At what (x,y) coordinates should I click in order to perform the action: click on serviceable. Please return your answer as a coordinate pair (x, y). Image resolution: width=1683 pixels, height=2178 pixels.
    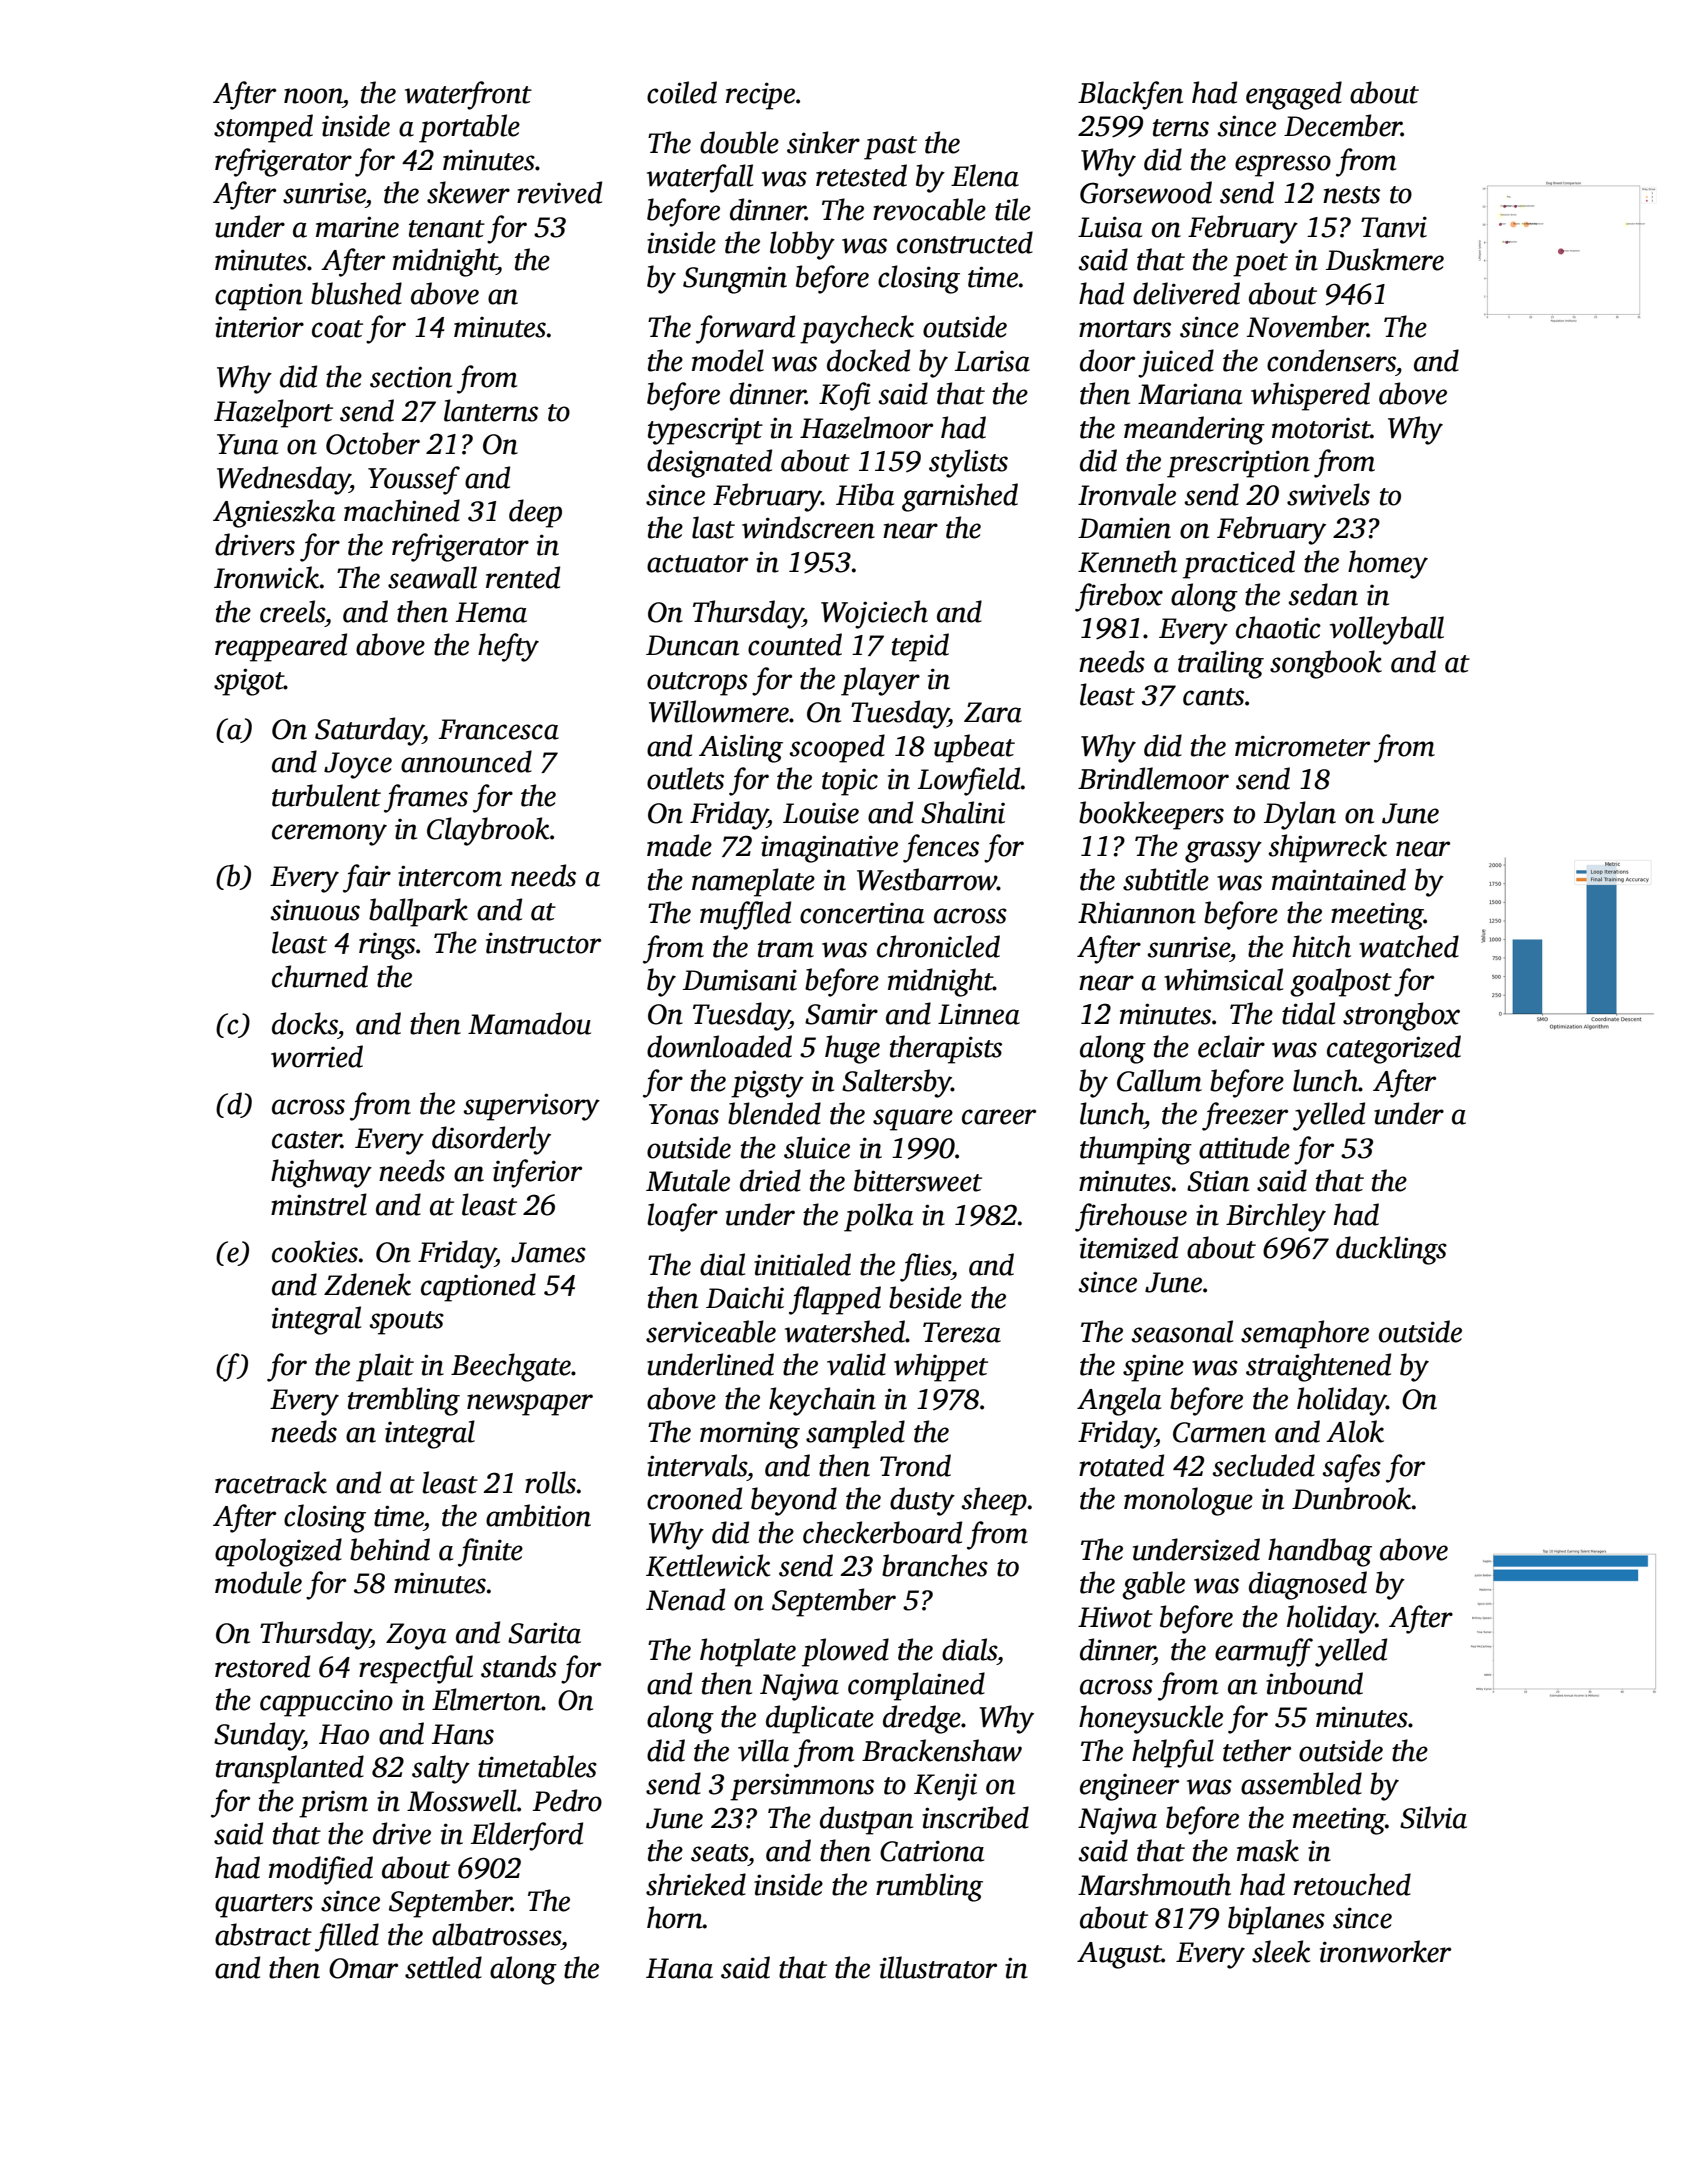
    Looking at the image, I should click on (711, 1331).
